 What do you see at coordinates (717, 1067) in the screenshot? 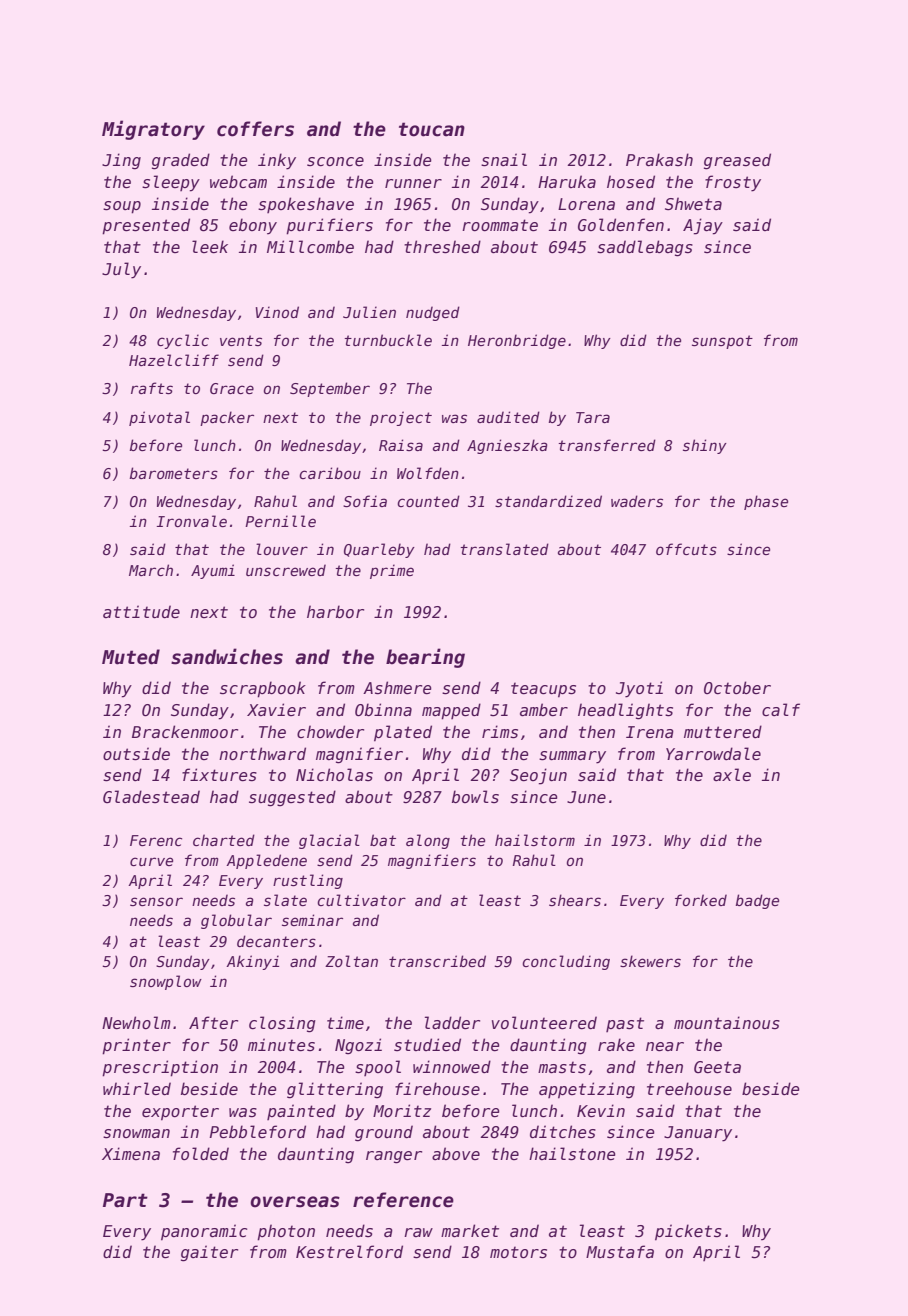
I see `Geeta` at bounding box center [717, 1067].
